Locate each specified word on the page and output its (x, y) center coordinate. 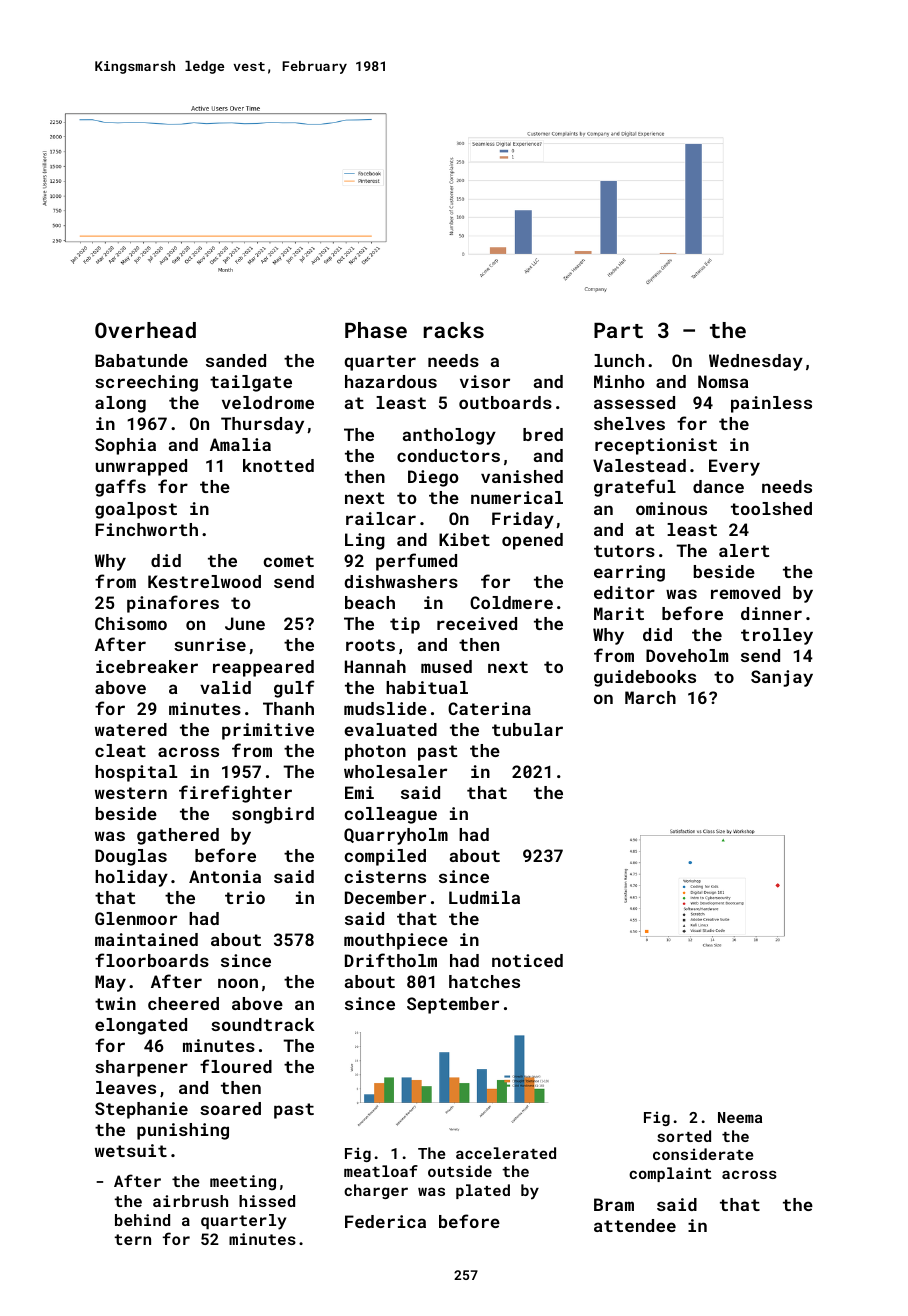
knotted (278, 465)
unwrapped (141, 467)
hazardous (391, 381)
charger (376, 1191)
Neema (740, 1117)
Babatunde (141, 360)
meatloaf (381, 1171)
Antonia (225, 876)
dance (718, 486)
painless (771, 404)
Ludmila (484, 897)
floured (236, 1066)
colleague (390, 815)
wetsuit (131, 1150)
